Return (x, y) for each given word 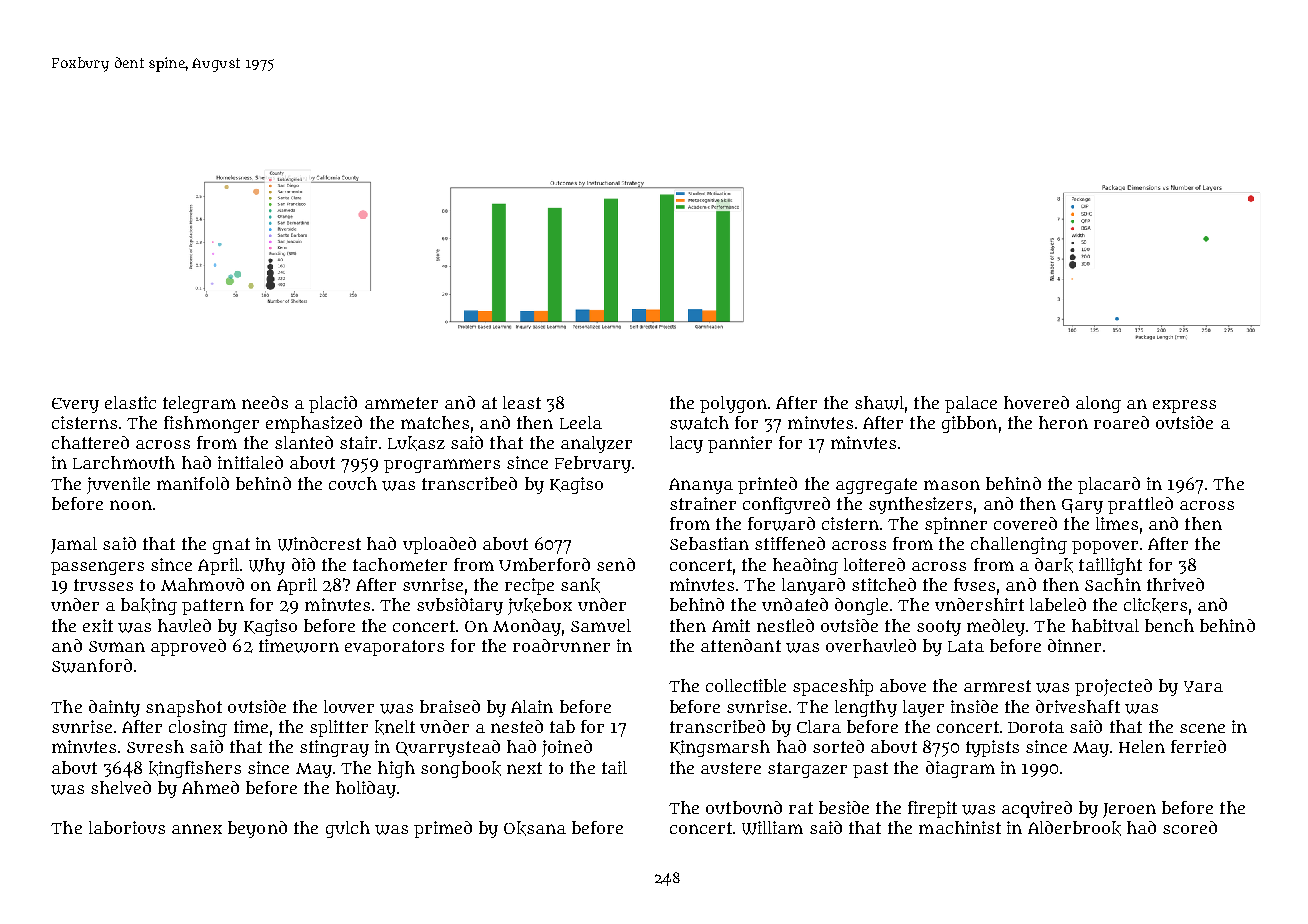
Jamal (74, 545)
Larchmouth (124, 462)
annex (197, 829)
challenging (1019, 545)
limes (1117, 523)
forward (781, 524)
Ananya (701, 486)
